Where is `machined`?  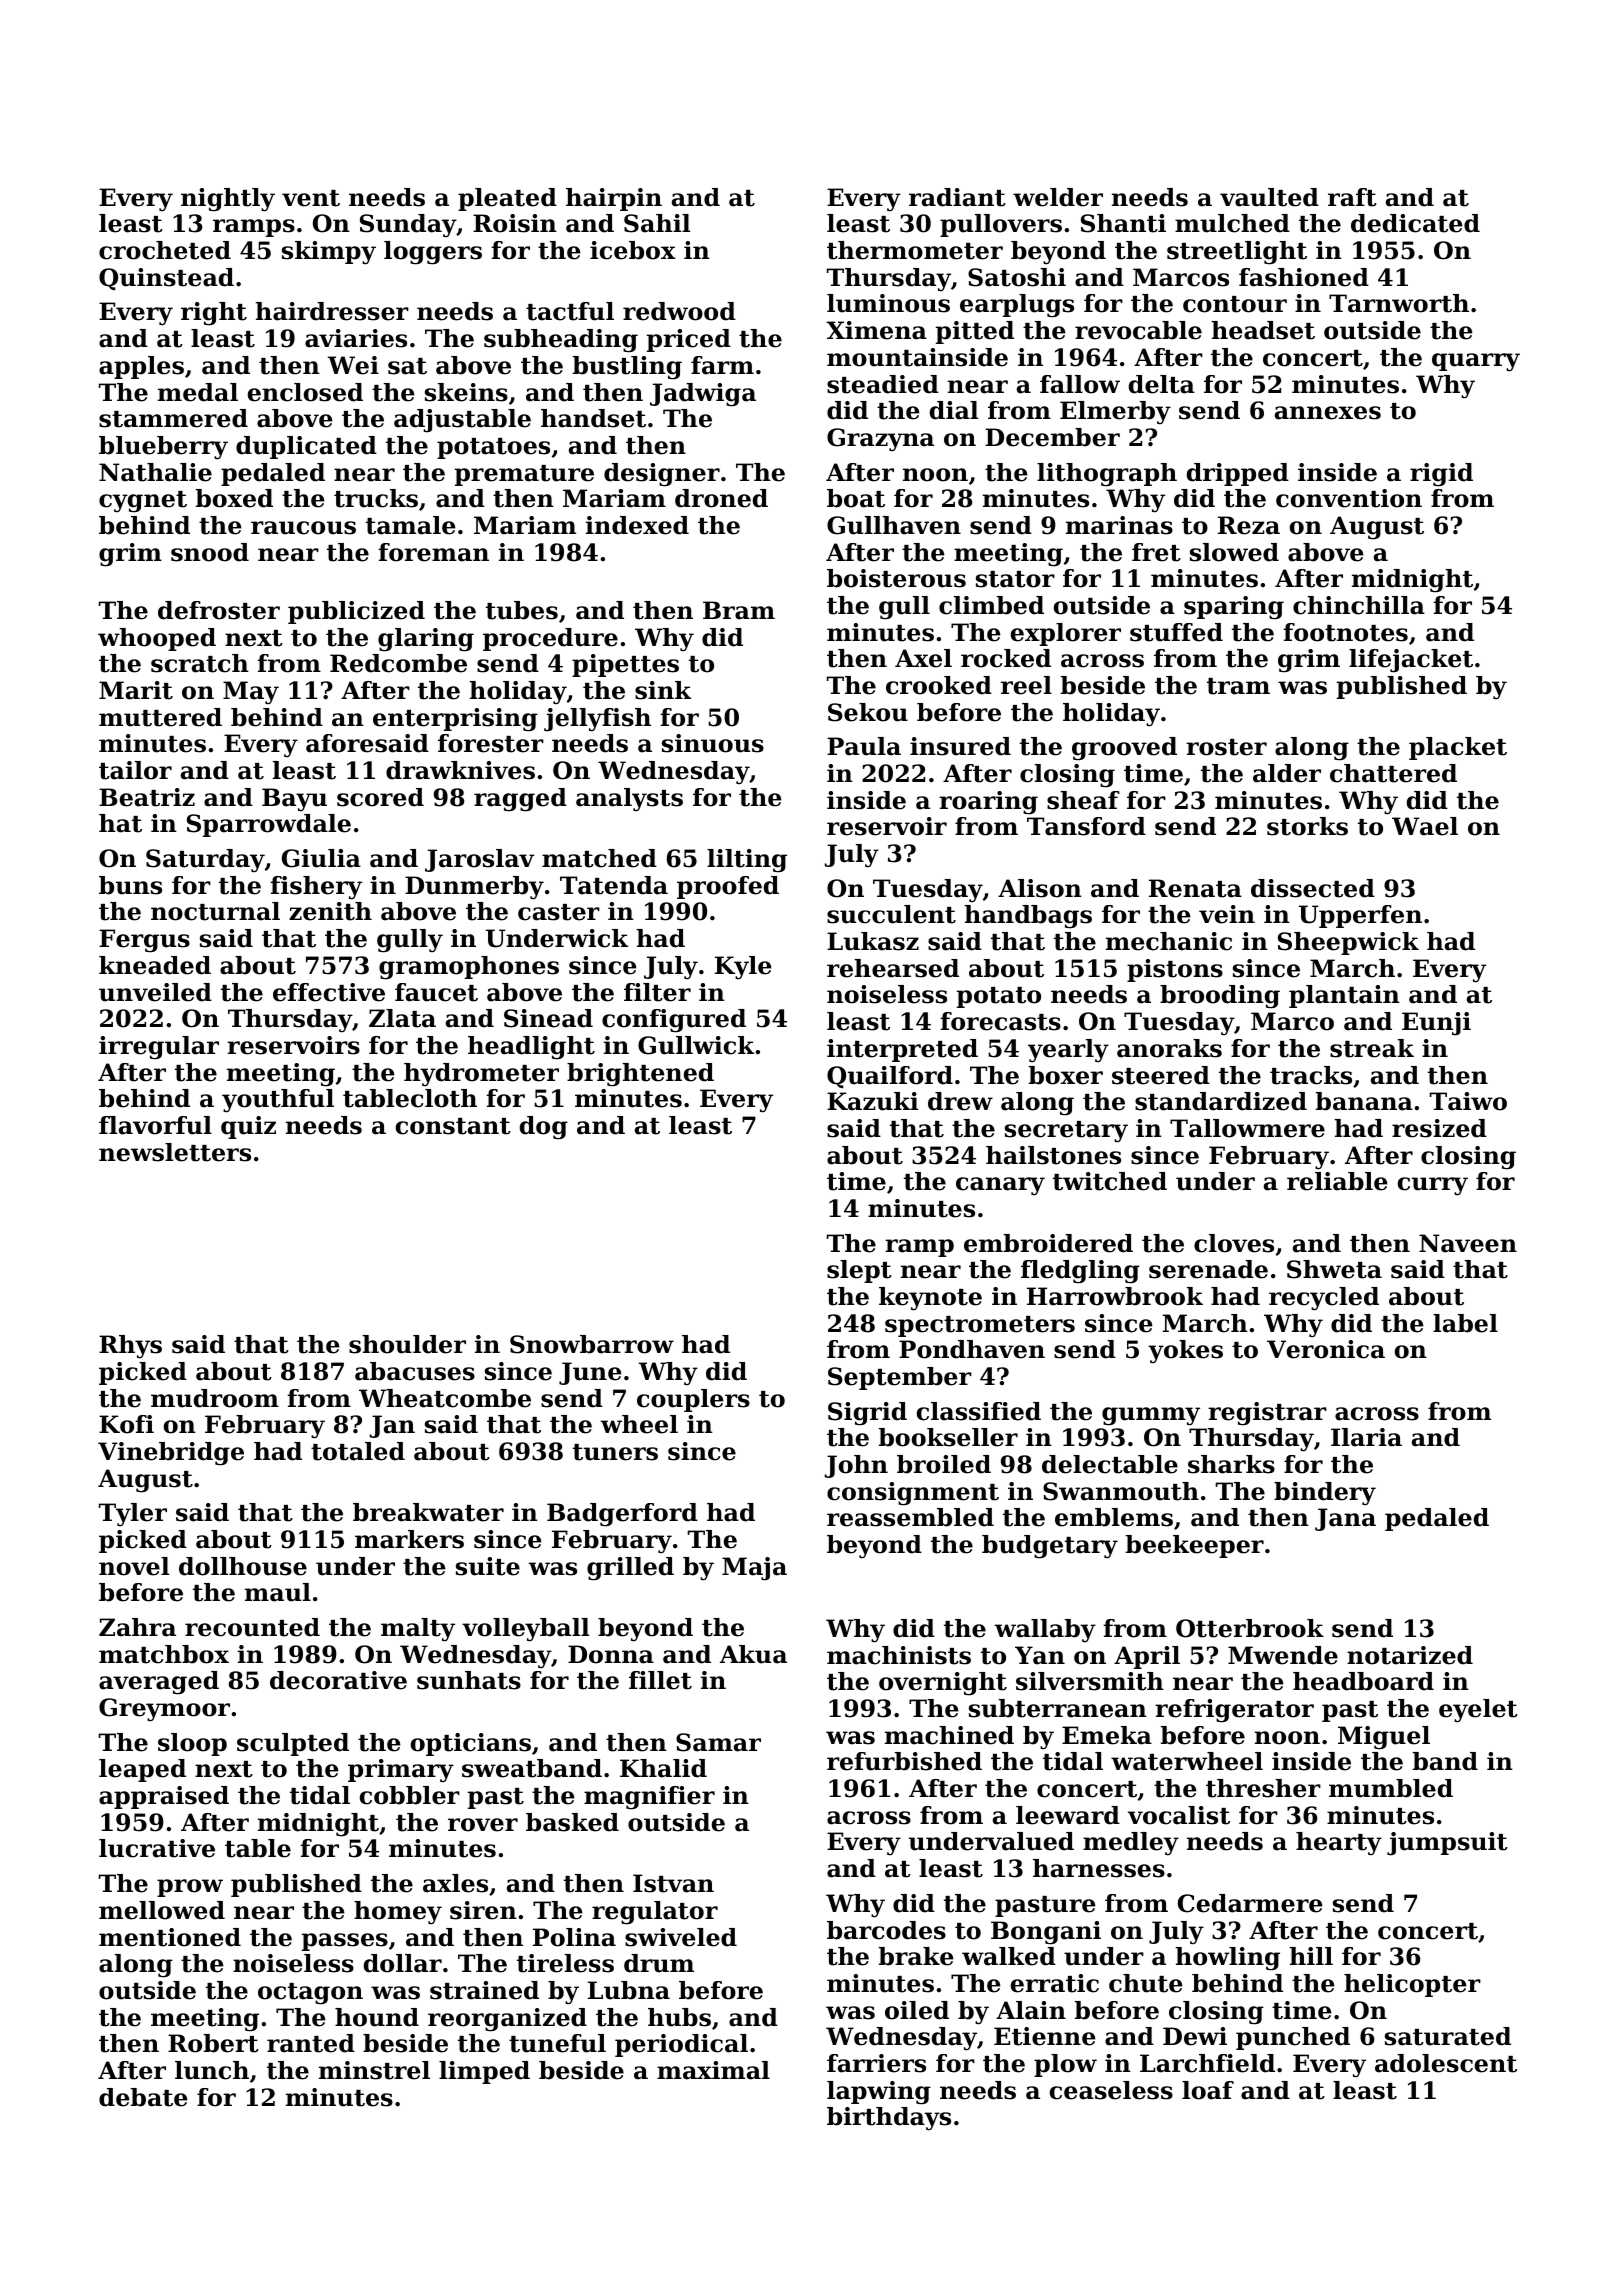 machined is located at coordinates (949, 1735).
